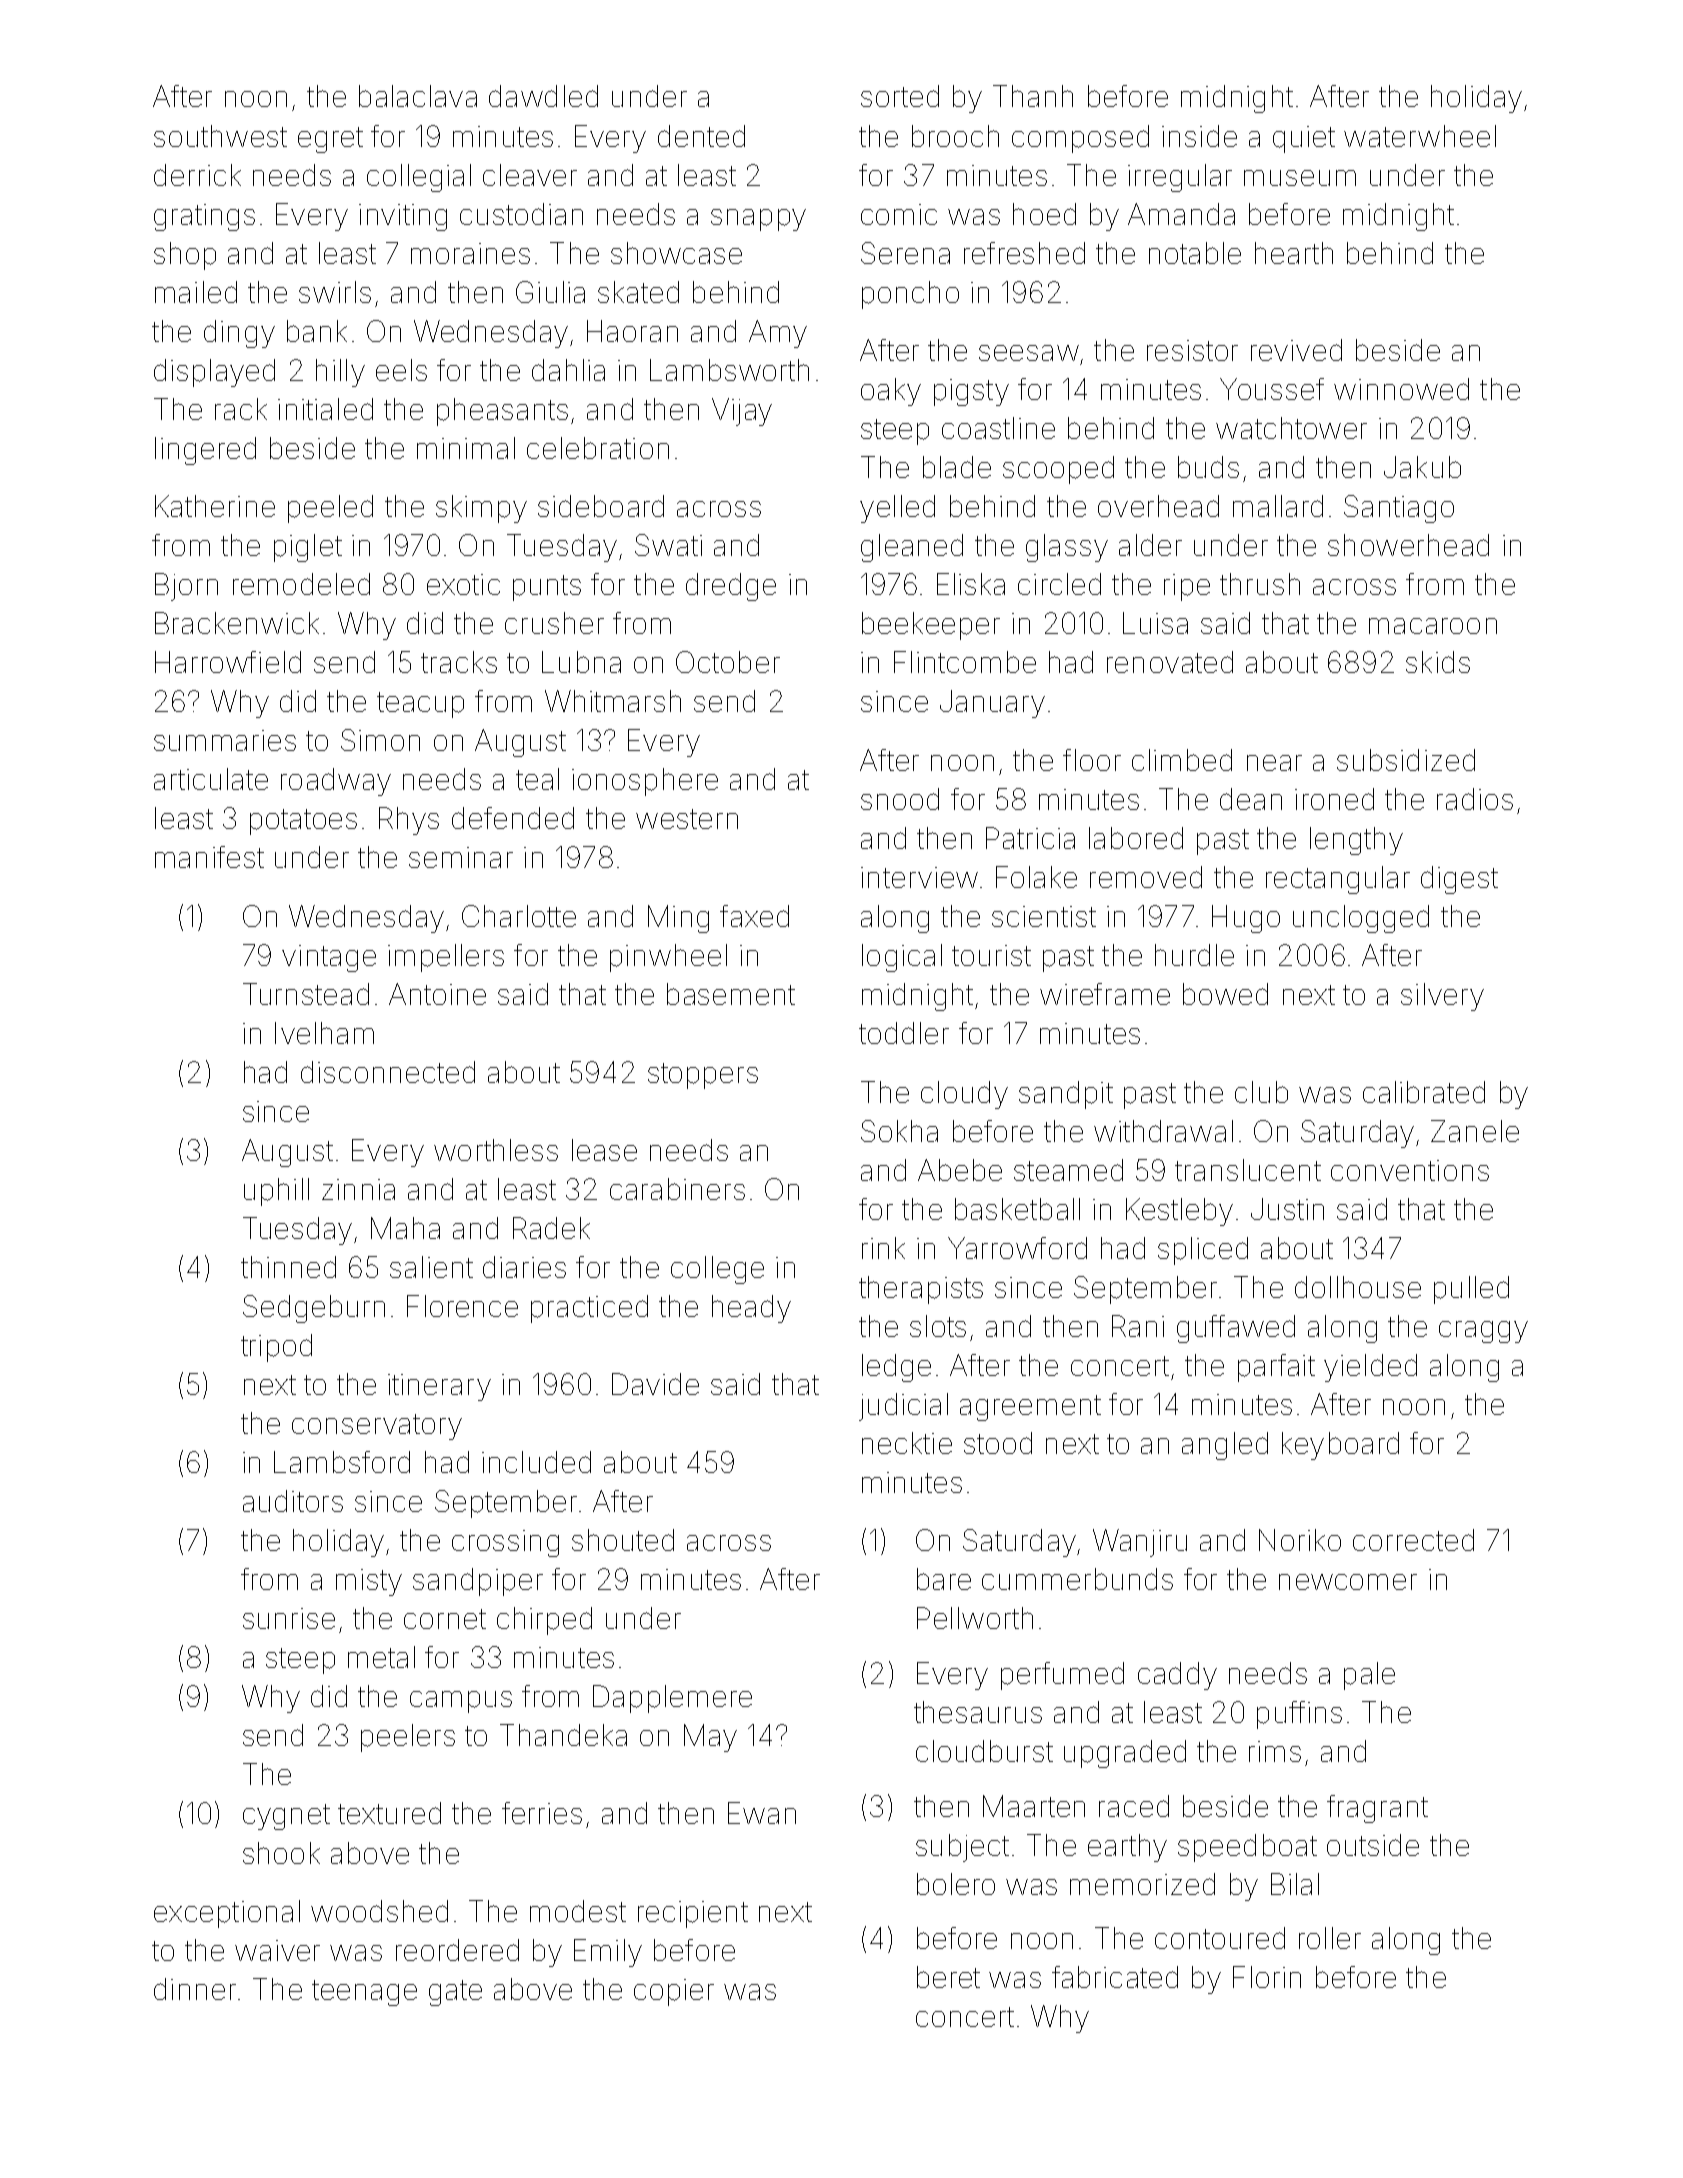 Image resolution: width=1683 pixels, height=2178 pixels. Describe the element at coordinates (1030, 838) in the screenshot. I see `Patricia` at that location.
